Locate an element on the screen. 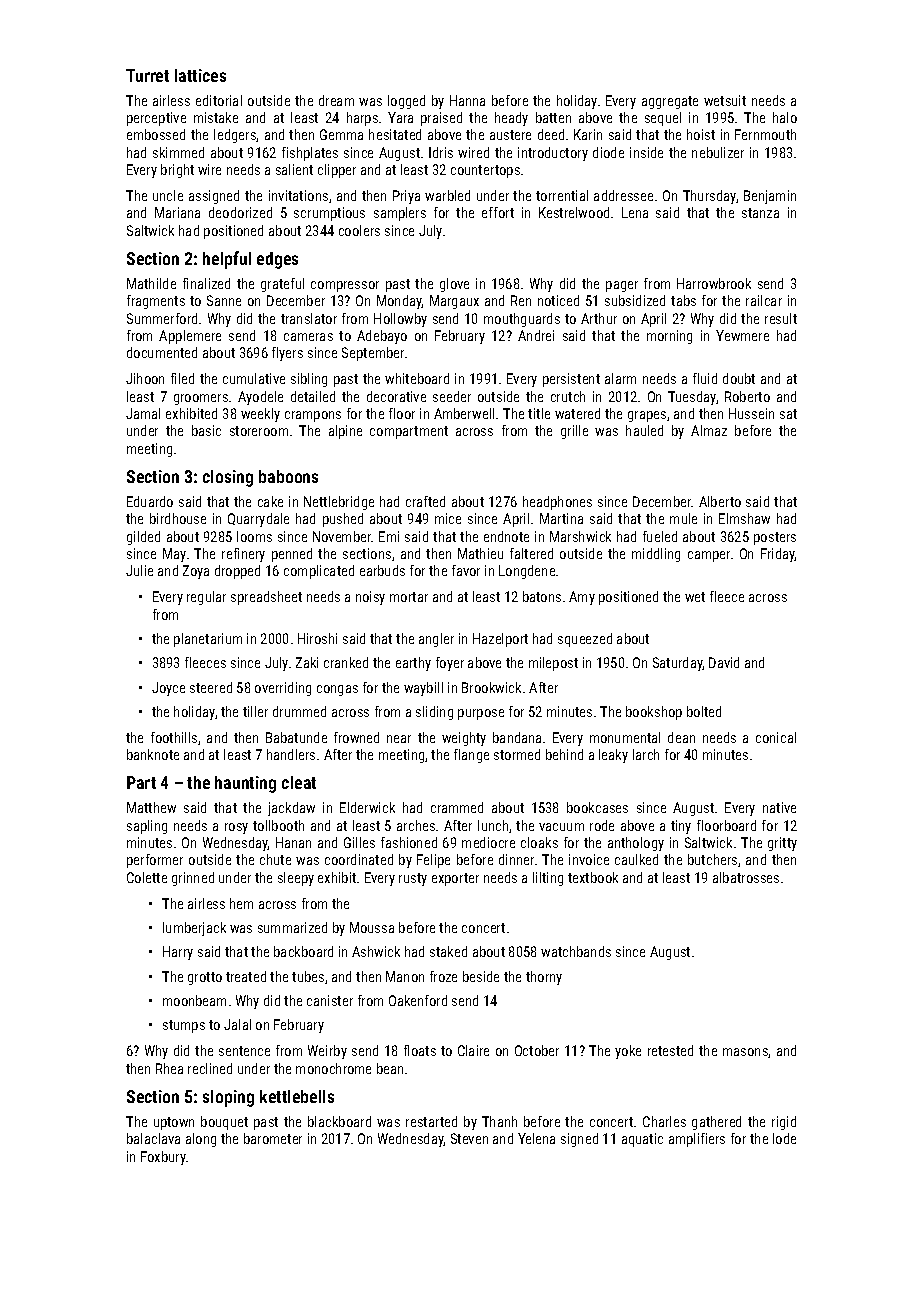 The height and width of the screenshot is (1314, 924). flange is located at coordinates (471, 756).
